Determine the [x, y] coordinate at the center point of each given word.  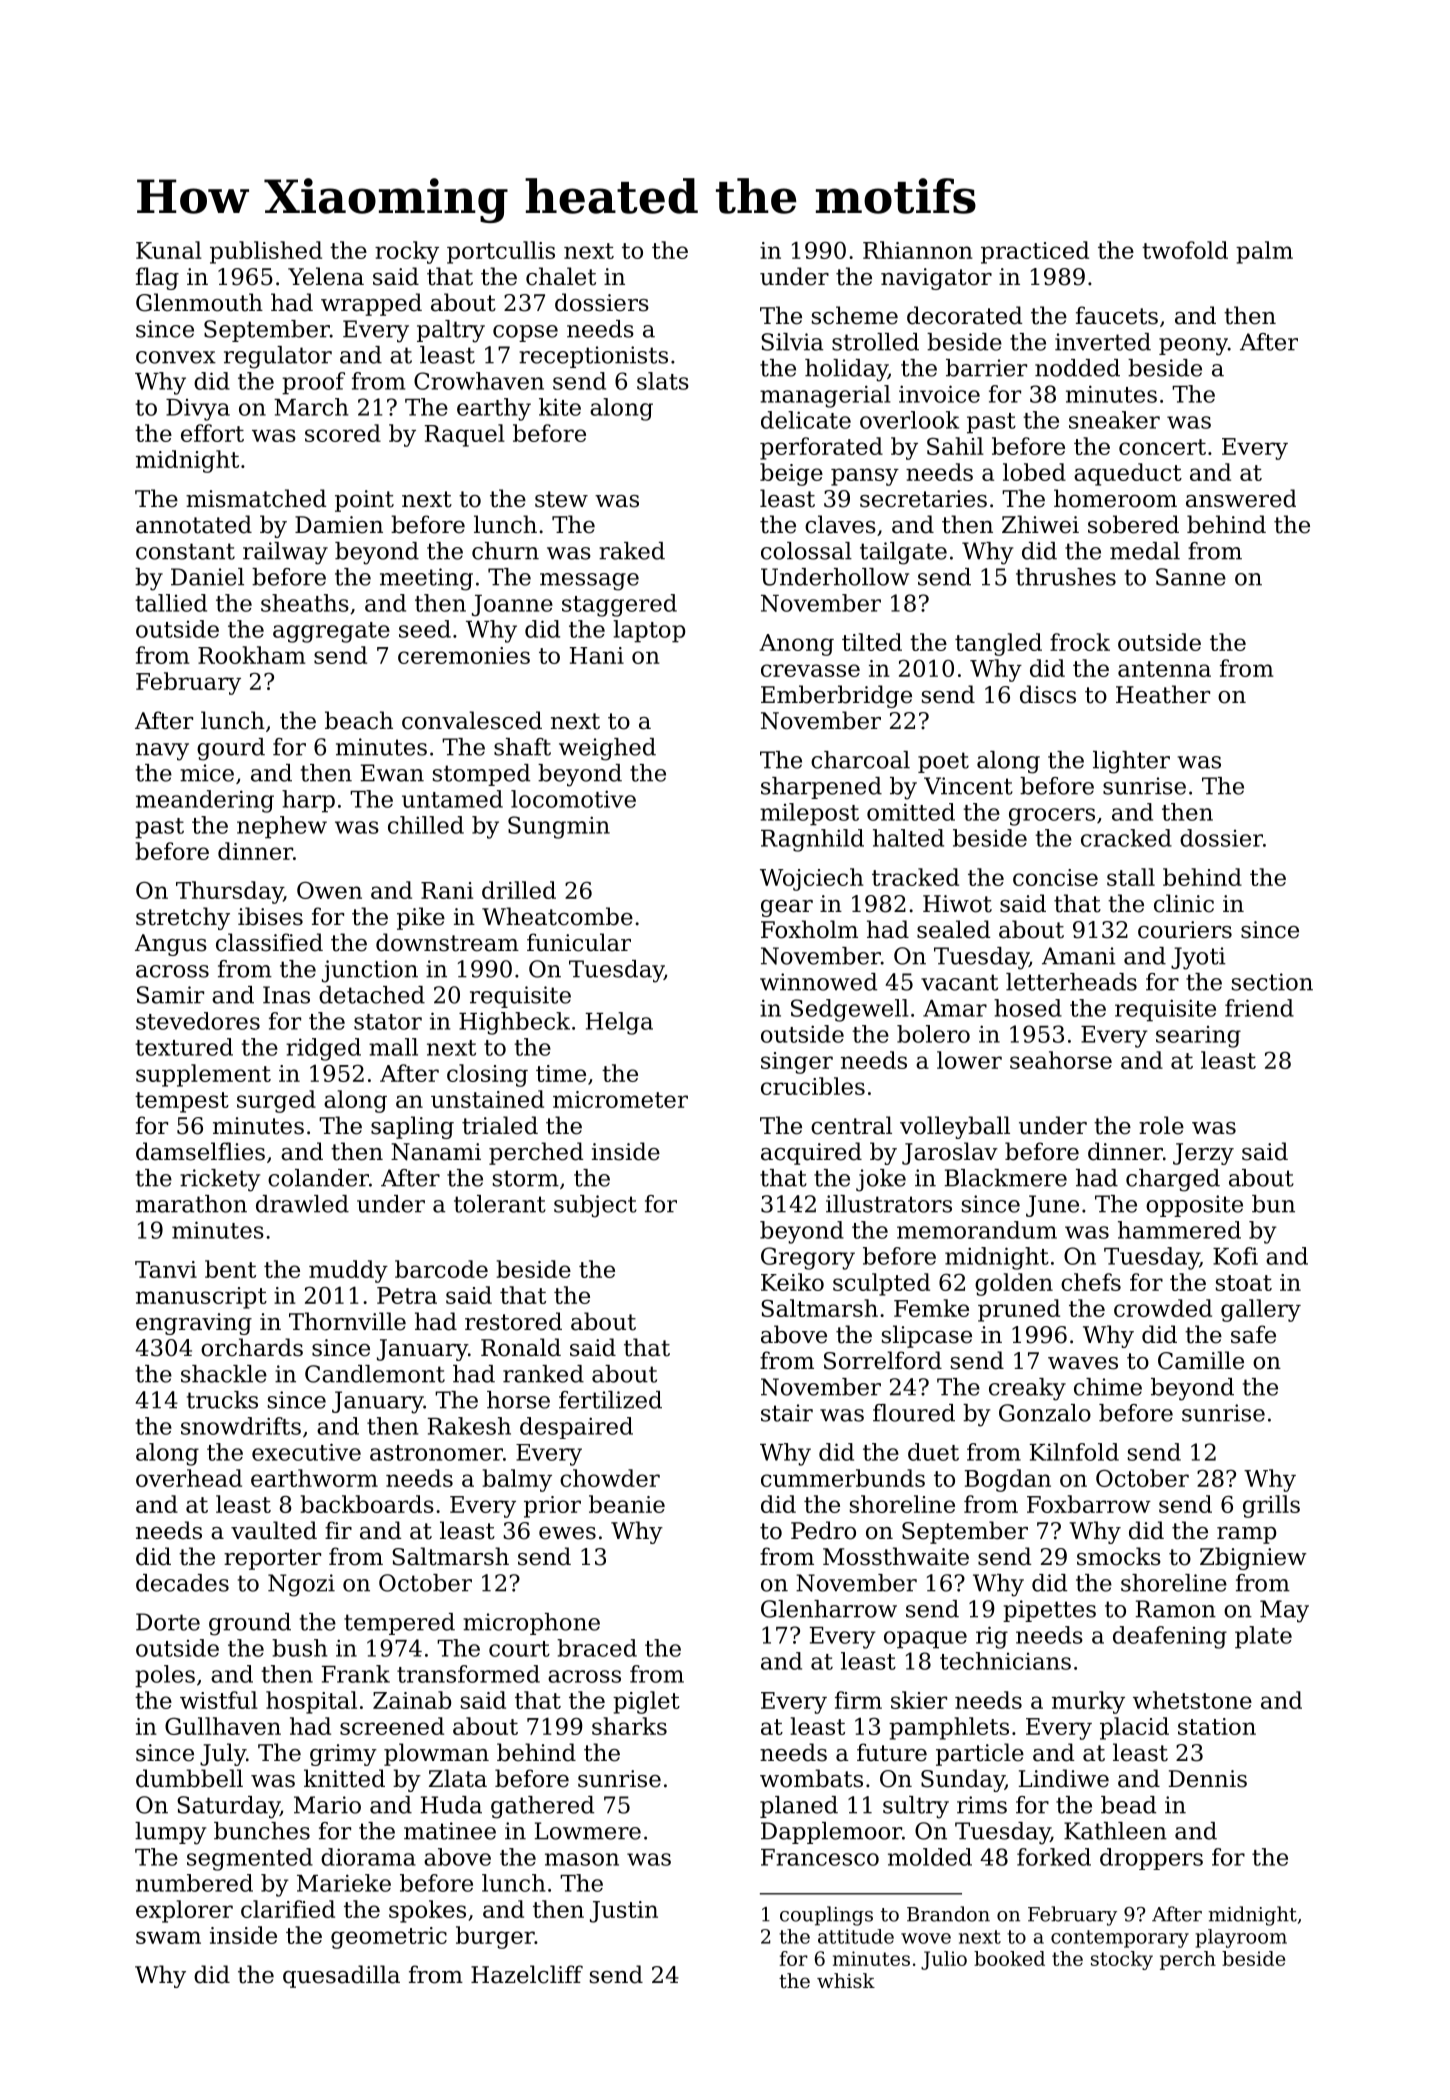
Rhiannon [918, 250]
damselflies [200, 1151]
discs [1048, 694]
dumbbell [189, 1778]
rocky [407, 252]
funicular [579, 942]
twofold [1185, 250]
